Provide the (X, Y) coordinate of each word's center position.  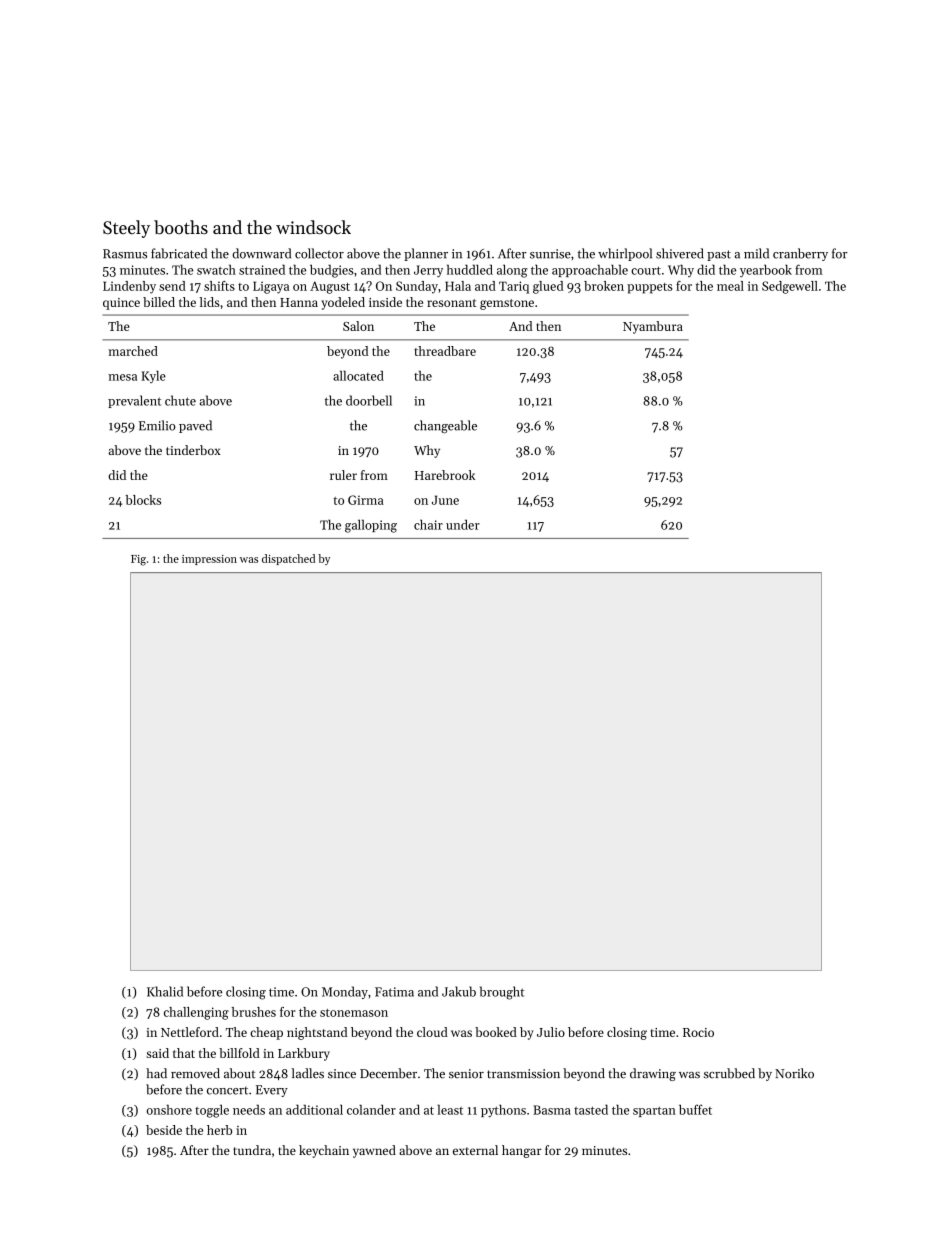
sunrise (550, 254)
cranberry (800, 254)
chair (428, 524)
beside (164, 1130)
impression (209, 560)
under (463, 525)
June (445, 500)
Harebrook (445, 475)
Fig (138, 560)
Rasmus (125, 254)
